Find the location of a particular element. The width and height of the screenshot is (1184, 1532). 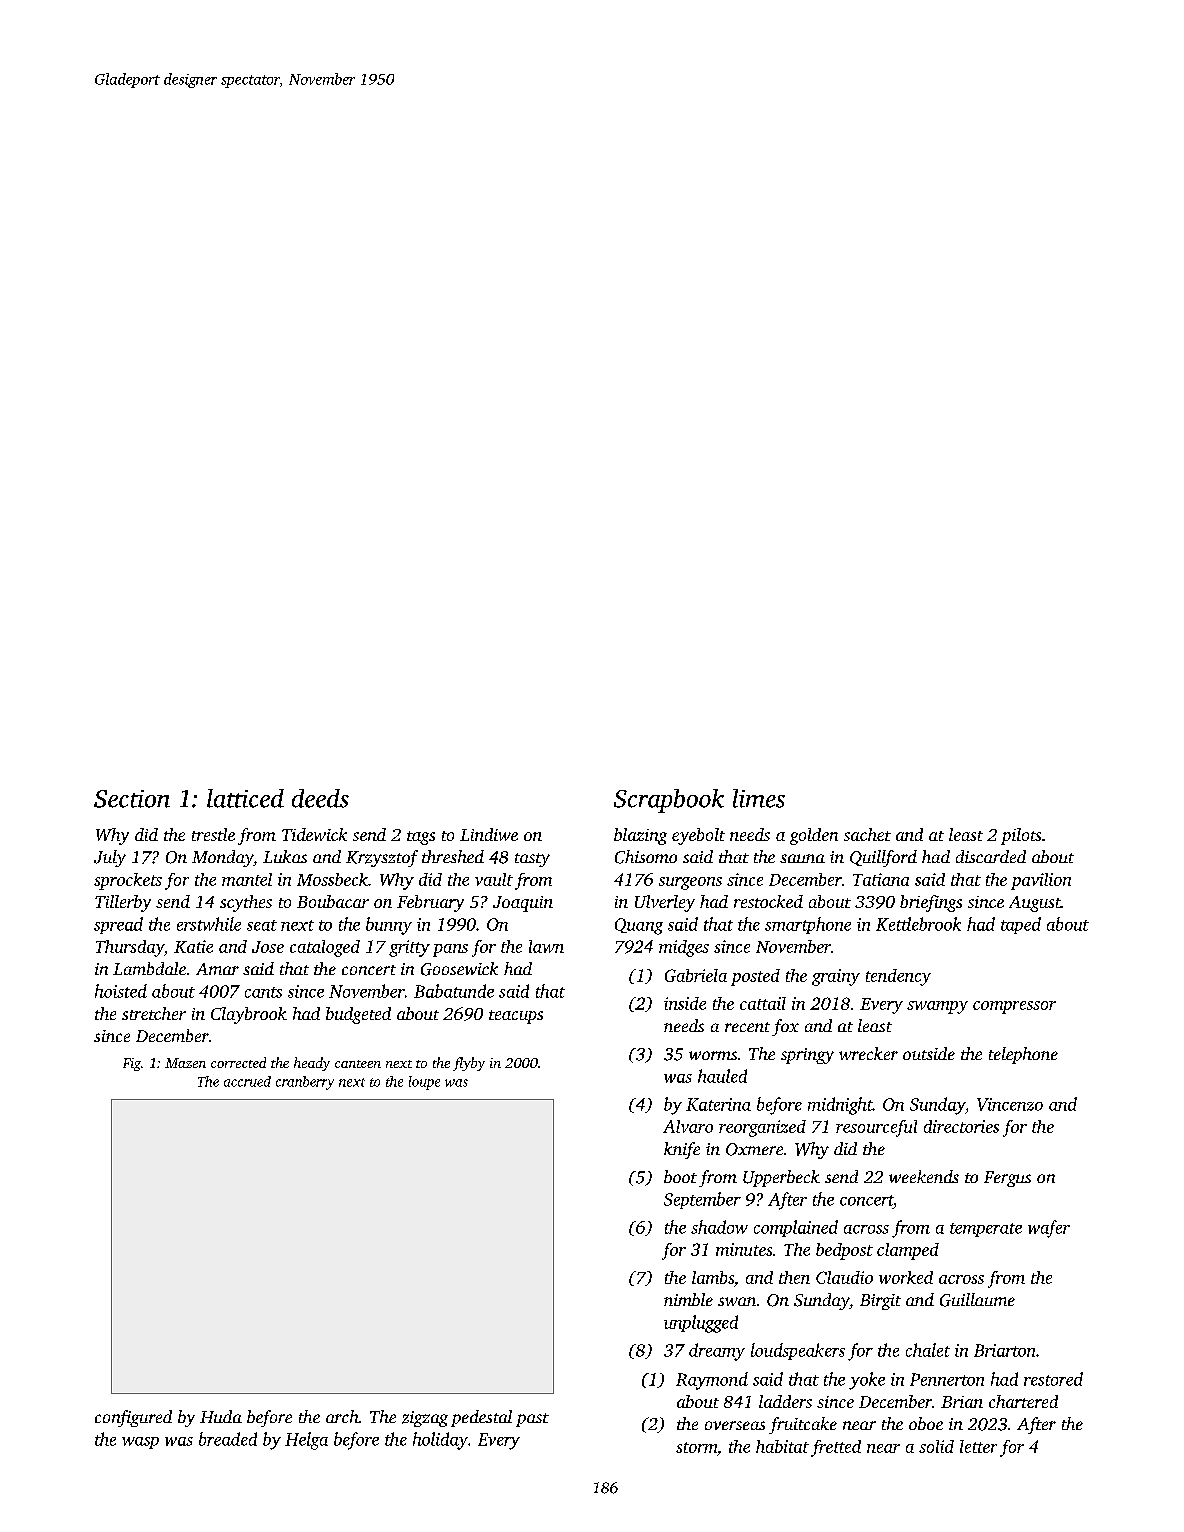

limes is located at coordinates (759, 798).
